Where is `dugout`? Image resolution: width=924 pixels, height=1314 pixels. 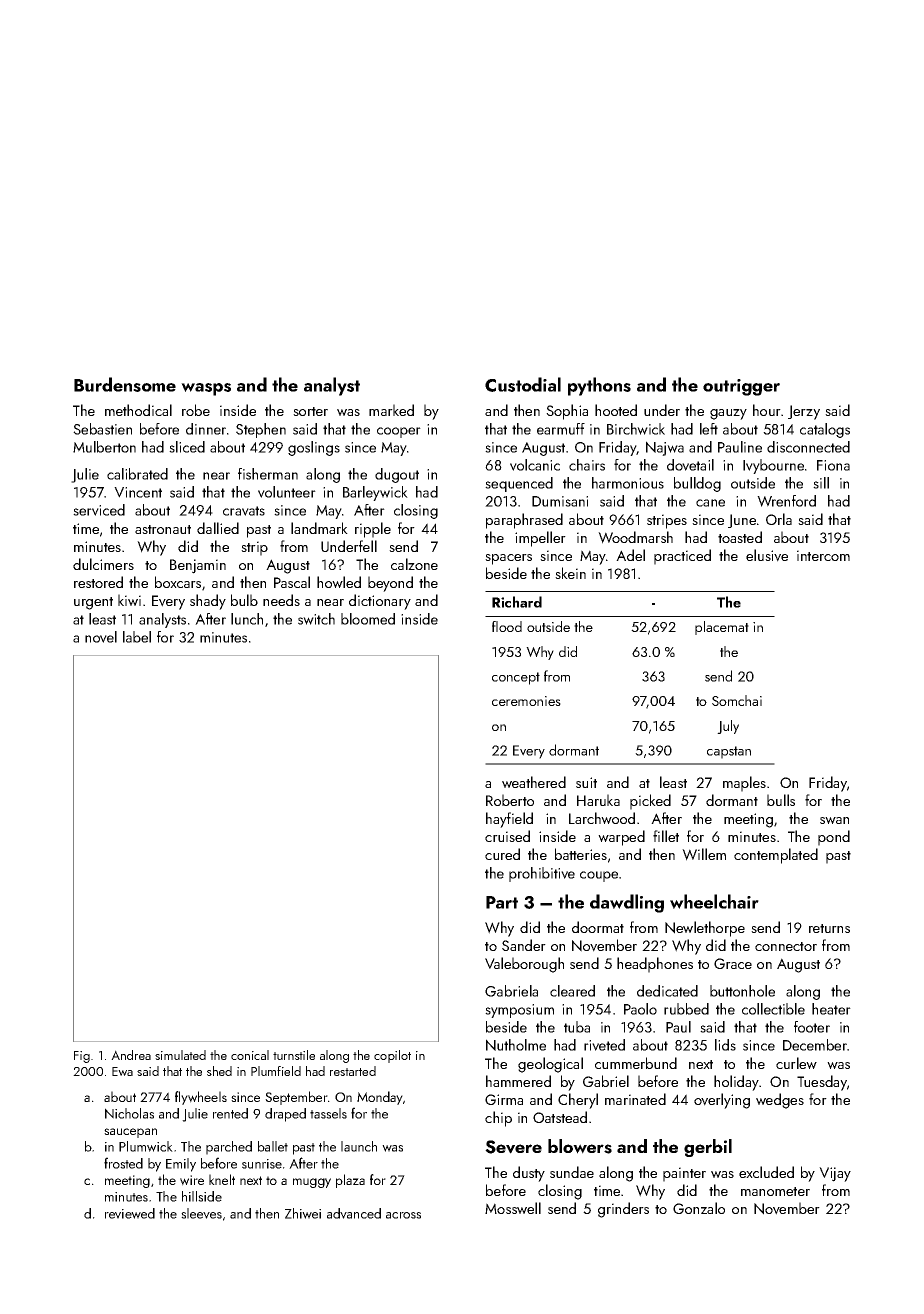 dugout is located at coordinates (397, 475).
